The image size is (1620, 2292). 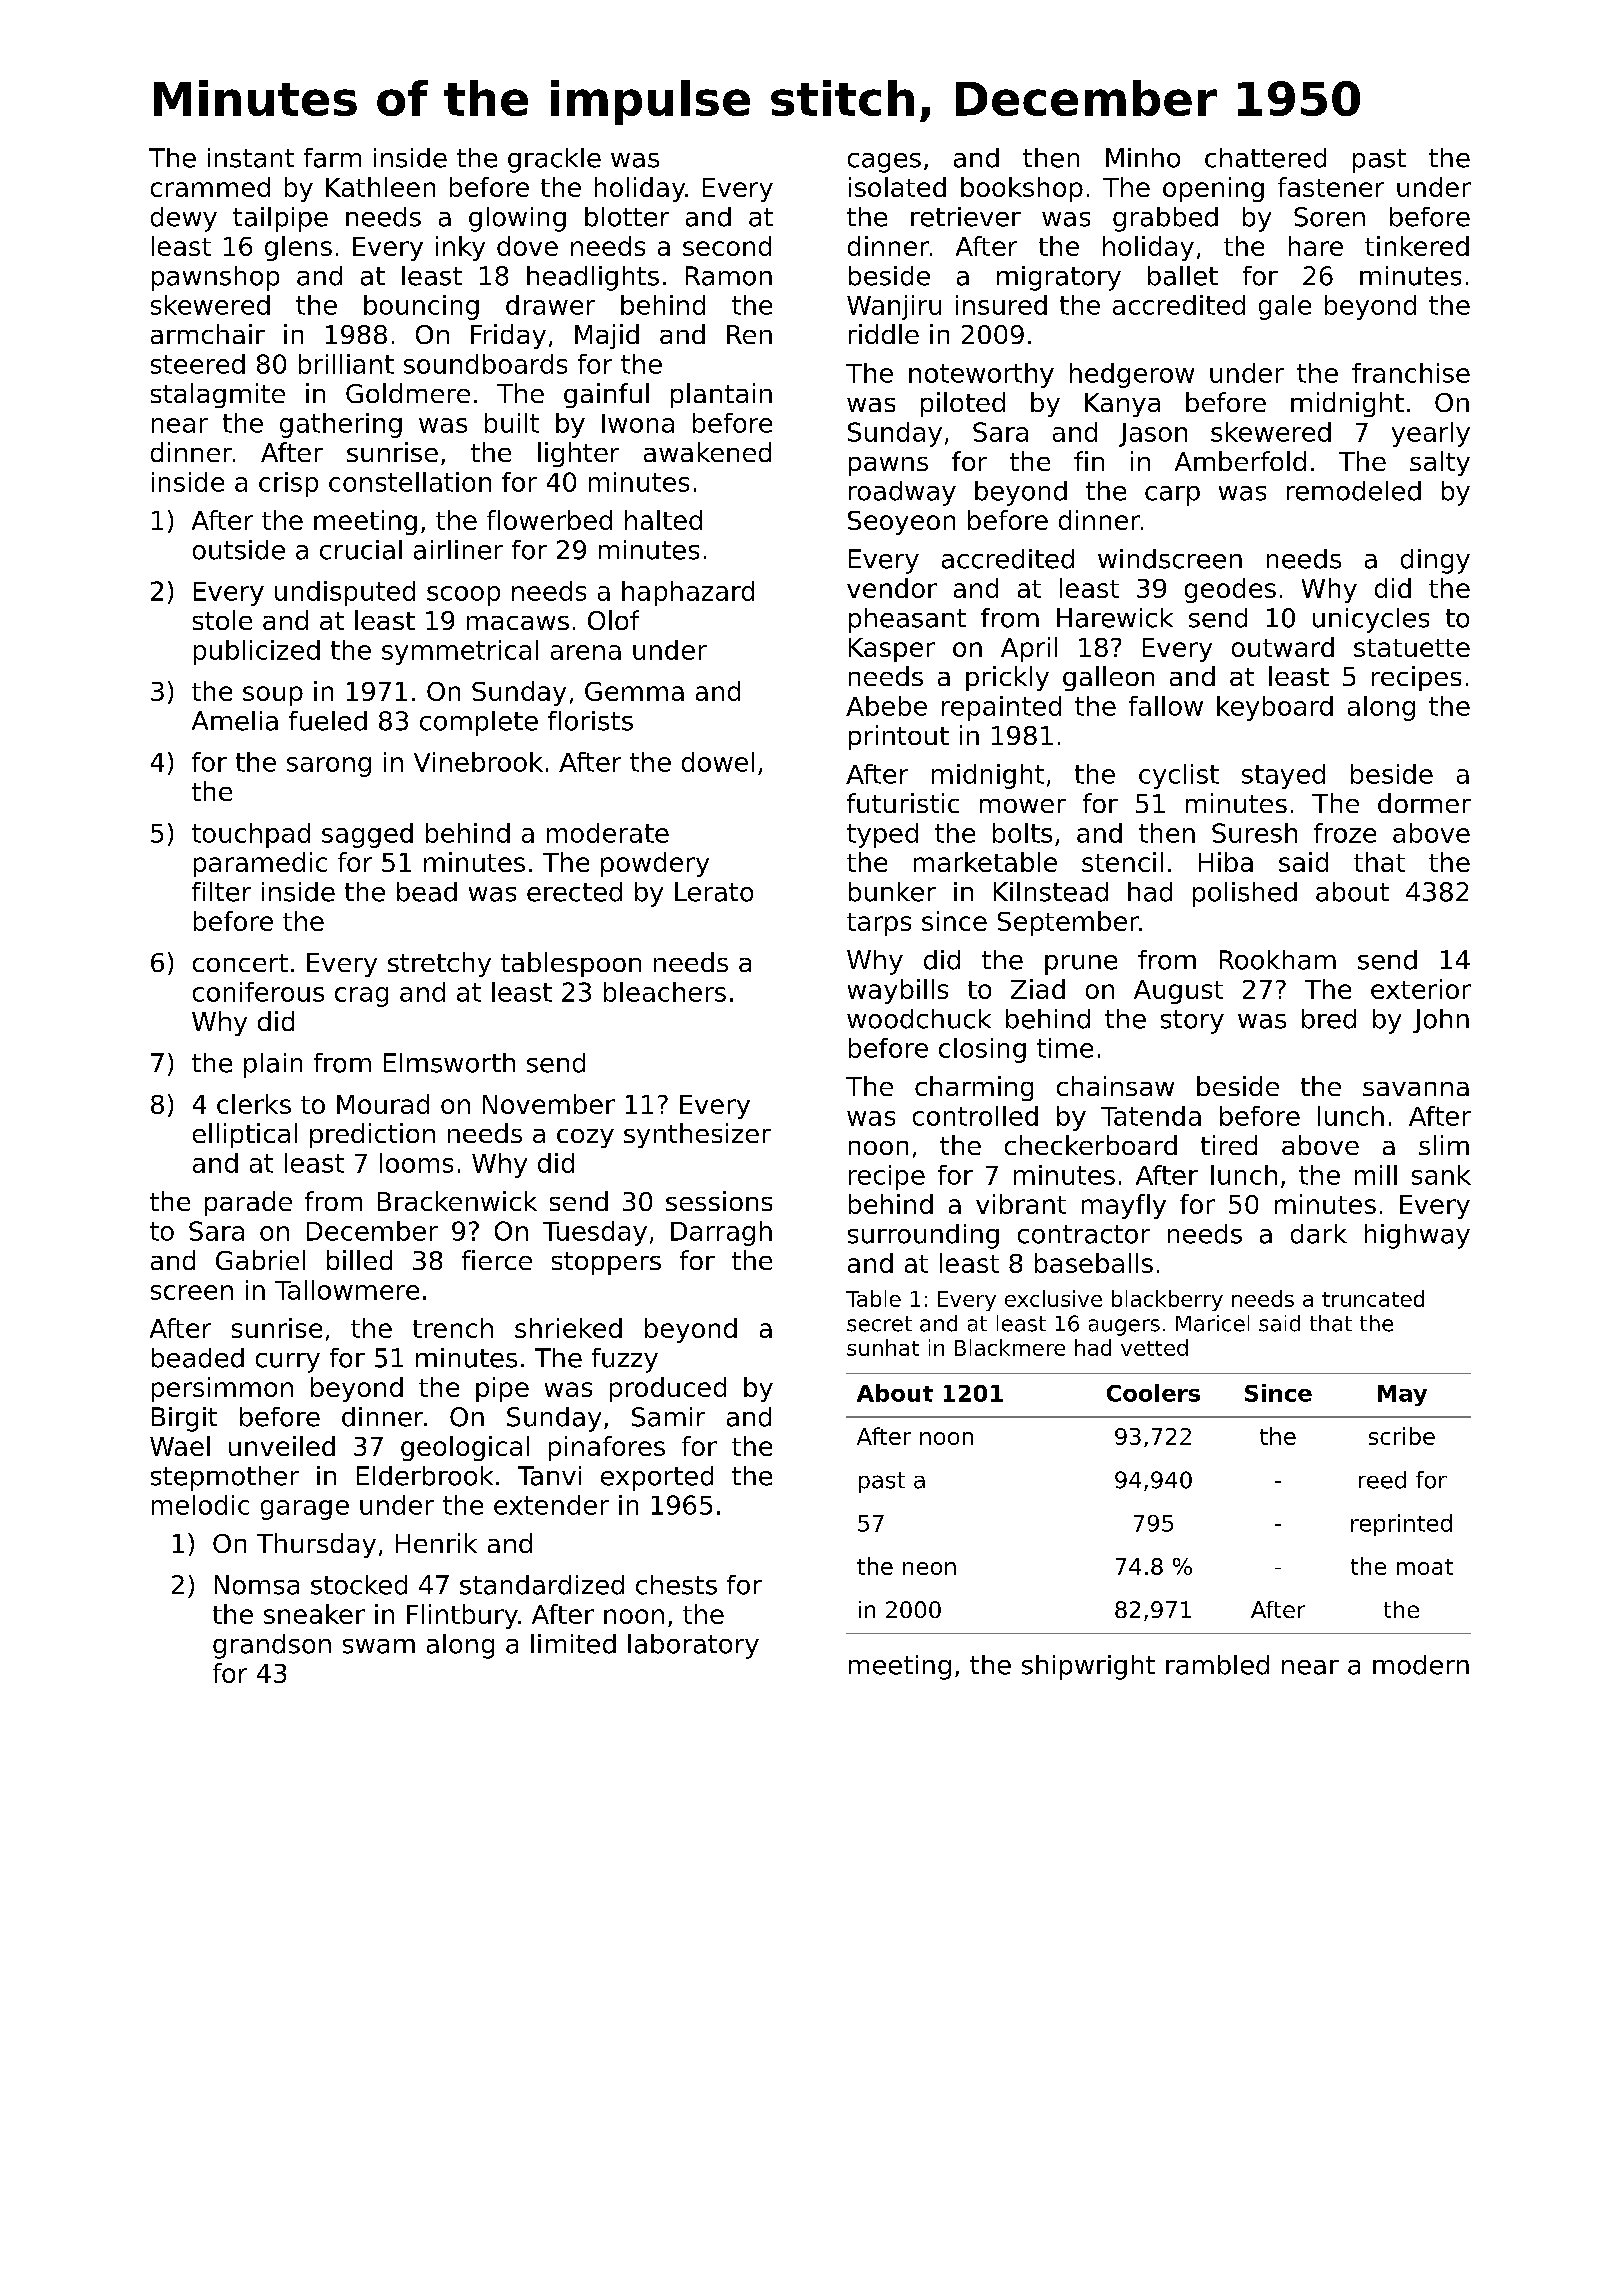 What do you see at coordinates (981, 375) in the page?
I see `noteworthy` at bounding box center [981, 375].
